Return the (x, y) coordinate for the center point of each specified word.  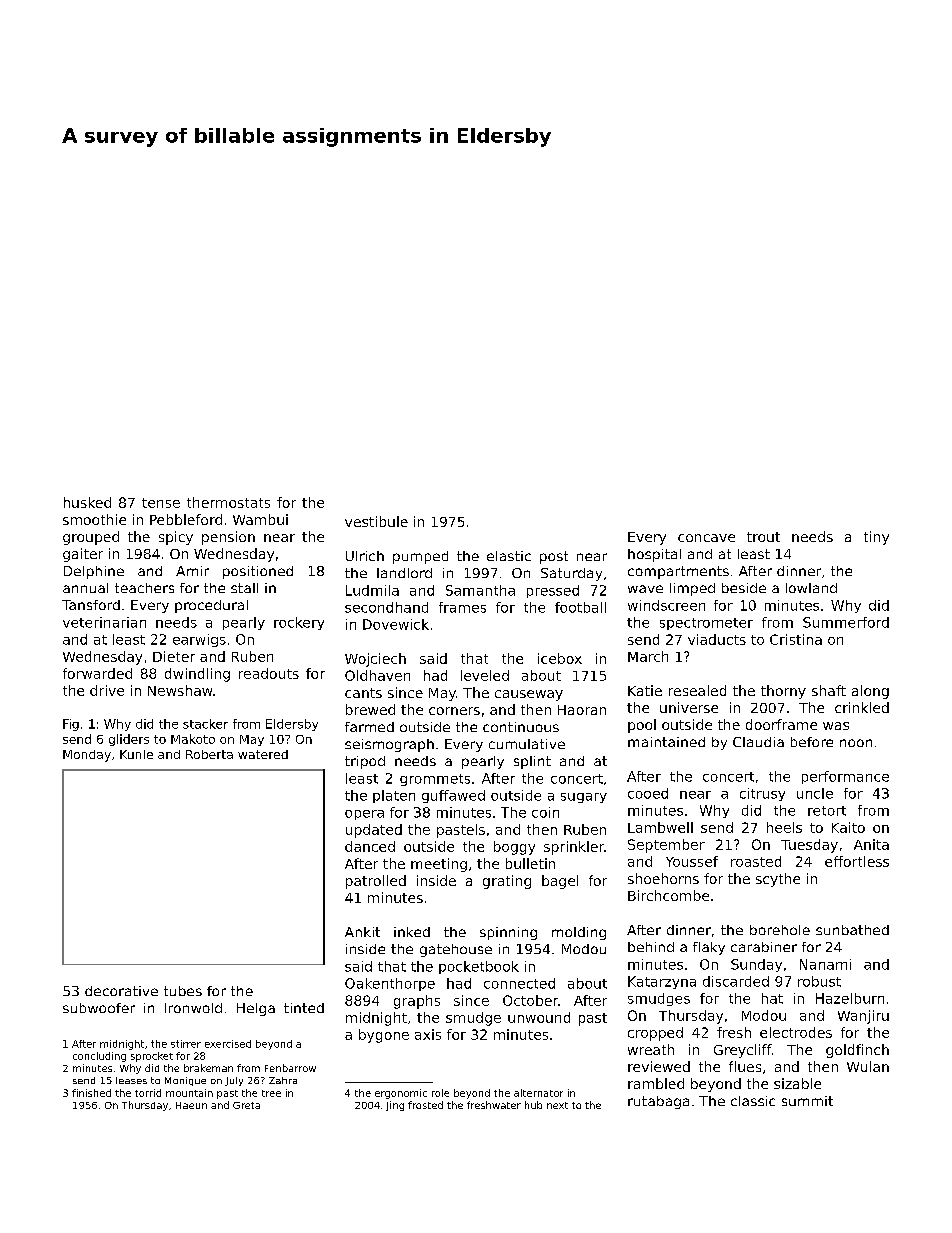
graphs (417, 1002)
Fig (71, 725)
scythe (778, 880)
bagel (560, 882)
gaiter (83, 555)
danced (370, 846)
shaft (829, 690)
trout (763, 537)
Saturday (571, 574)
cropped (655, 1034)
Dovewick (396, 624)
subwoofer (99, 1008)
